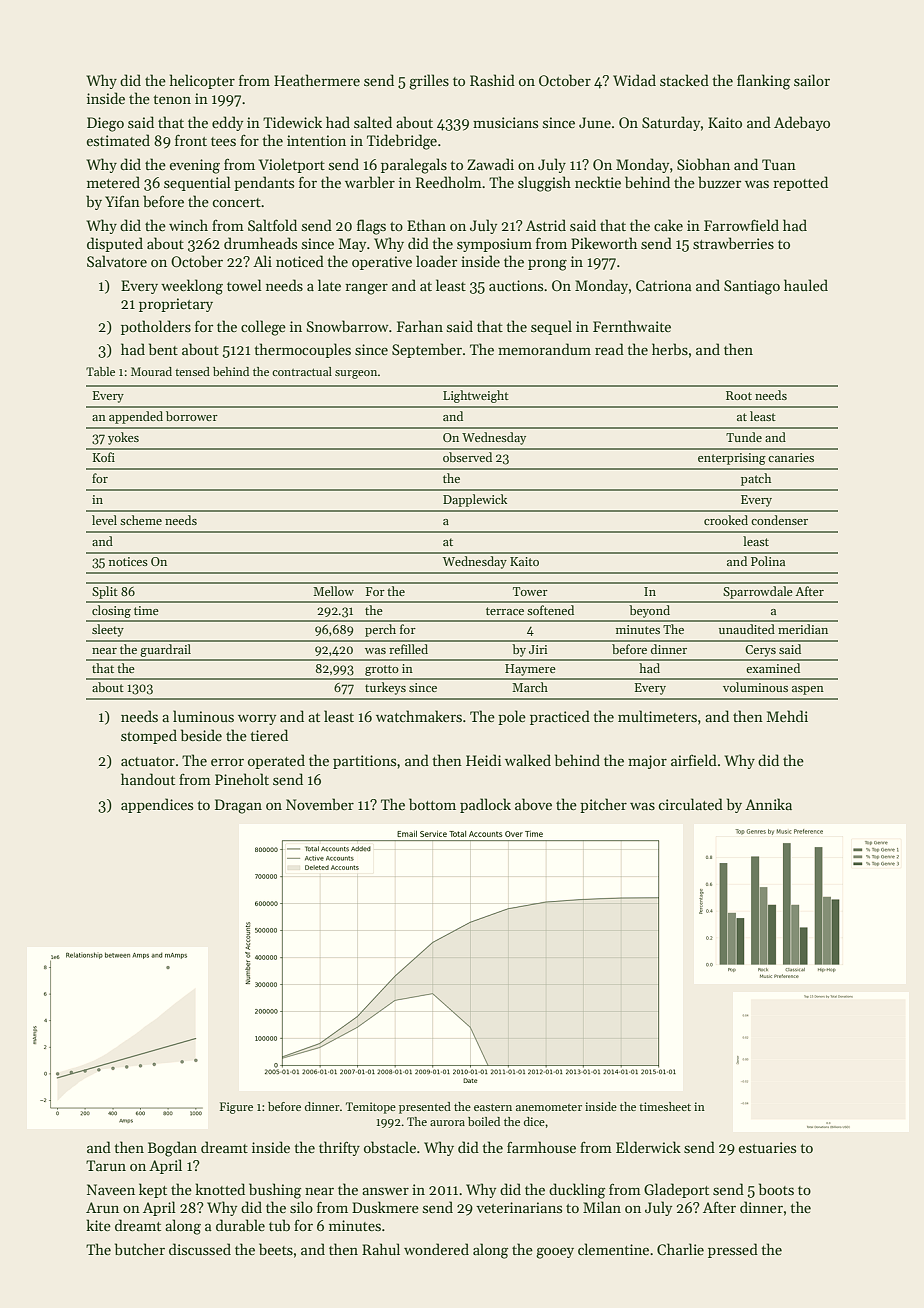 The height and width of the screenshot is (1308, 924). What do you see at coordinates (768, 804) in the screenshot?
I see `Annika` at bounding box center [768, 804].
